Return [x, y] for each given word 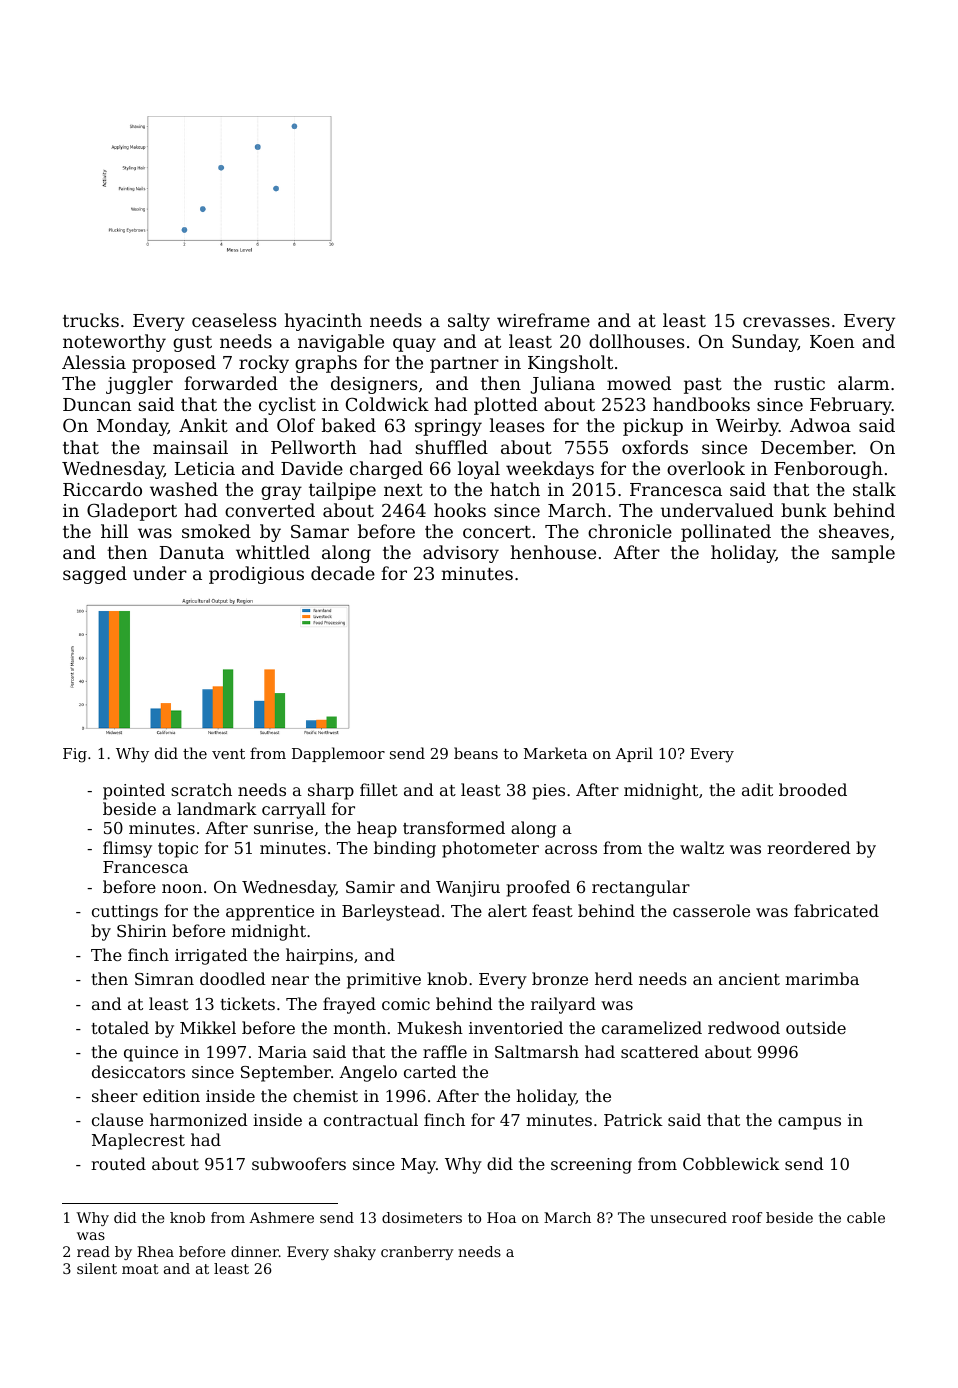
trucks [91, 320]
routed [118, 1163]
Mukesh [430, 1027]
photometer [490, 849]
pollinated [726, 533]
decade [343, 573]
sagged [95, 575]
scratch [201, 789]
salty [469, 322]
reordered [809, 847]
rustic [799, 383]
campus [809, 1123]
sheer [115, 1095]
